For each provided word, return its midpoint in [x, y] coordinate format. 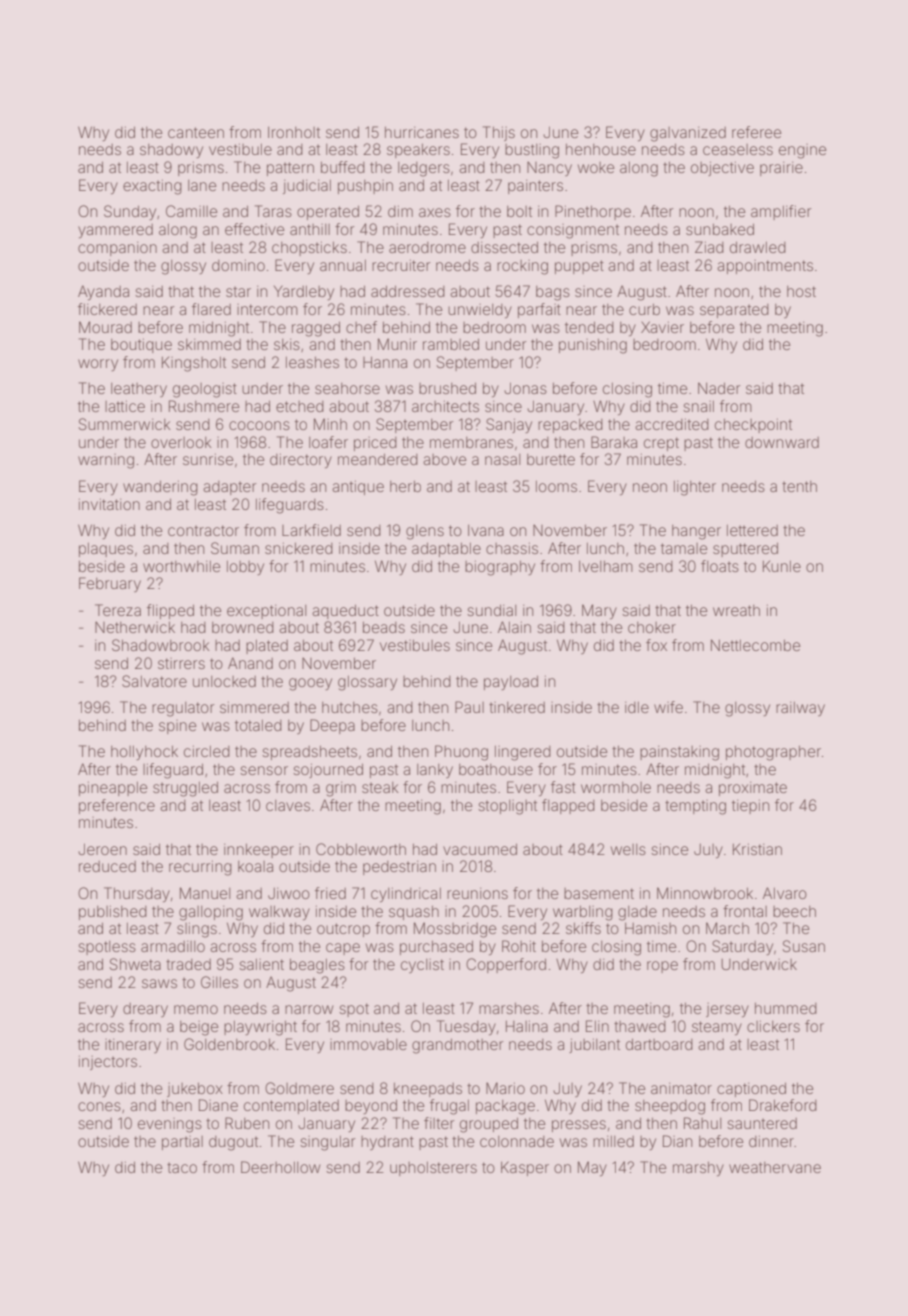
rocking [522, 267]
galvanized [688, 134]
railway [800, 709]
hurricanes [422, 132]
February [110, 584]
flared [211, 309]
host [801, 291]
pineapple [113, 788]
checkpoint [753, 425]
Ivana [486, 530]
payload [511, 683]
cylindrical [406, 894]
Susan [804, 946]
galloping [211, 913]
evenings [170, 1125]
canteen [196, 132]
